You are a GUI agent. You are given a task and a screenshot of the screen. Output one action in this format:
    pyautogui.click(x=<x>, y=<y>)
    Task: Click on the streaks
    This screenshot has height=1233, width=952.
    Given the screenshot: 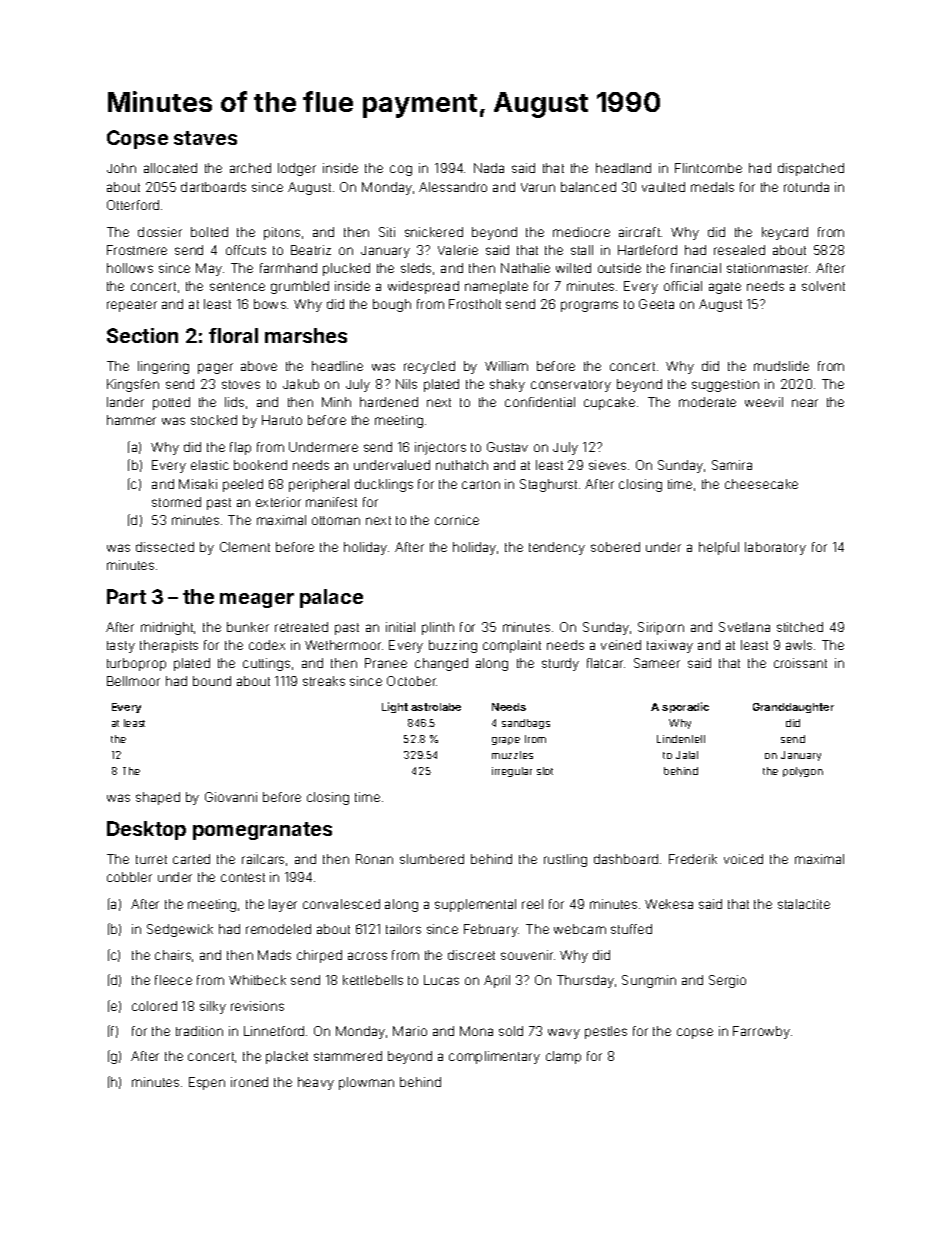 What is the action you would take?
    pyautogui.click(x=324, y=681)
